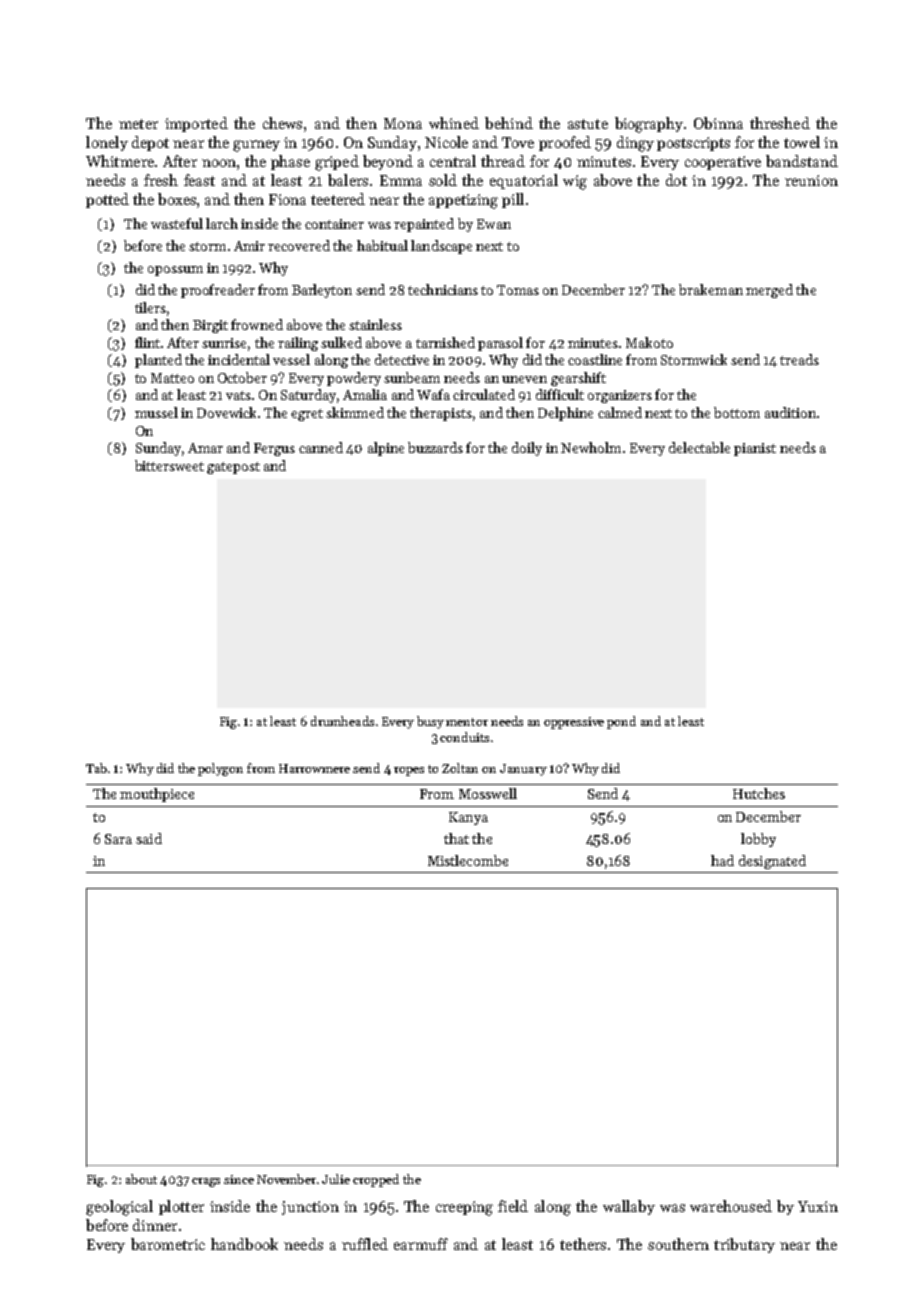 This screenshot has height=1314, width=924. Describe the element at coordinates (509, 123) in the screenshot. I see `behind` at that location.
